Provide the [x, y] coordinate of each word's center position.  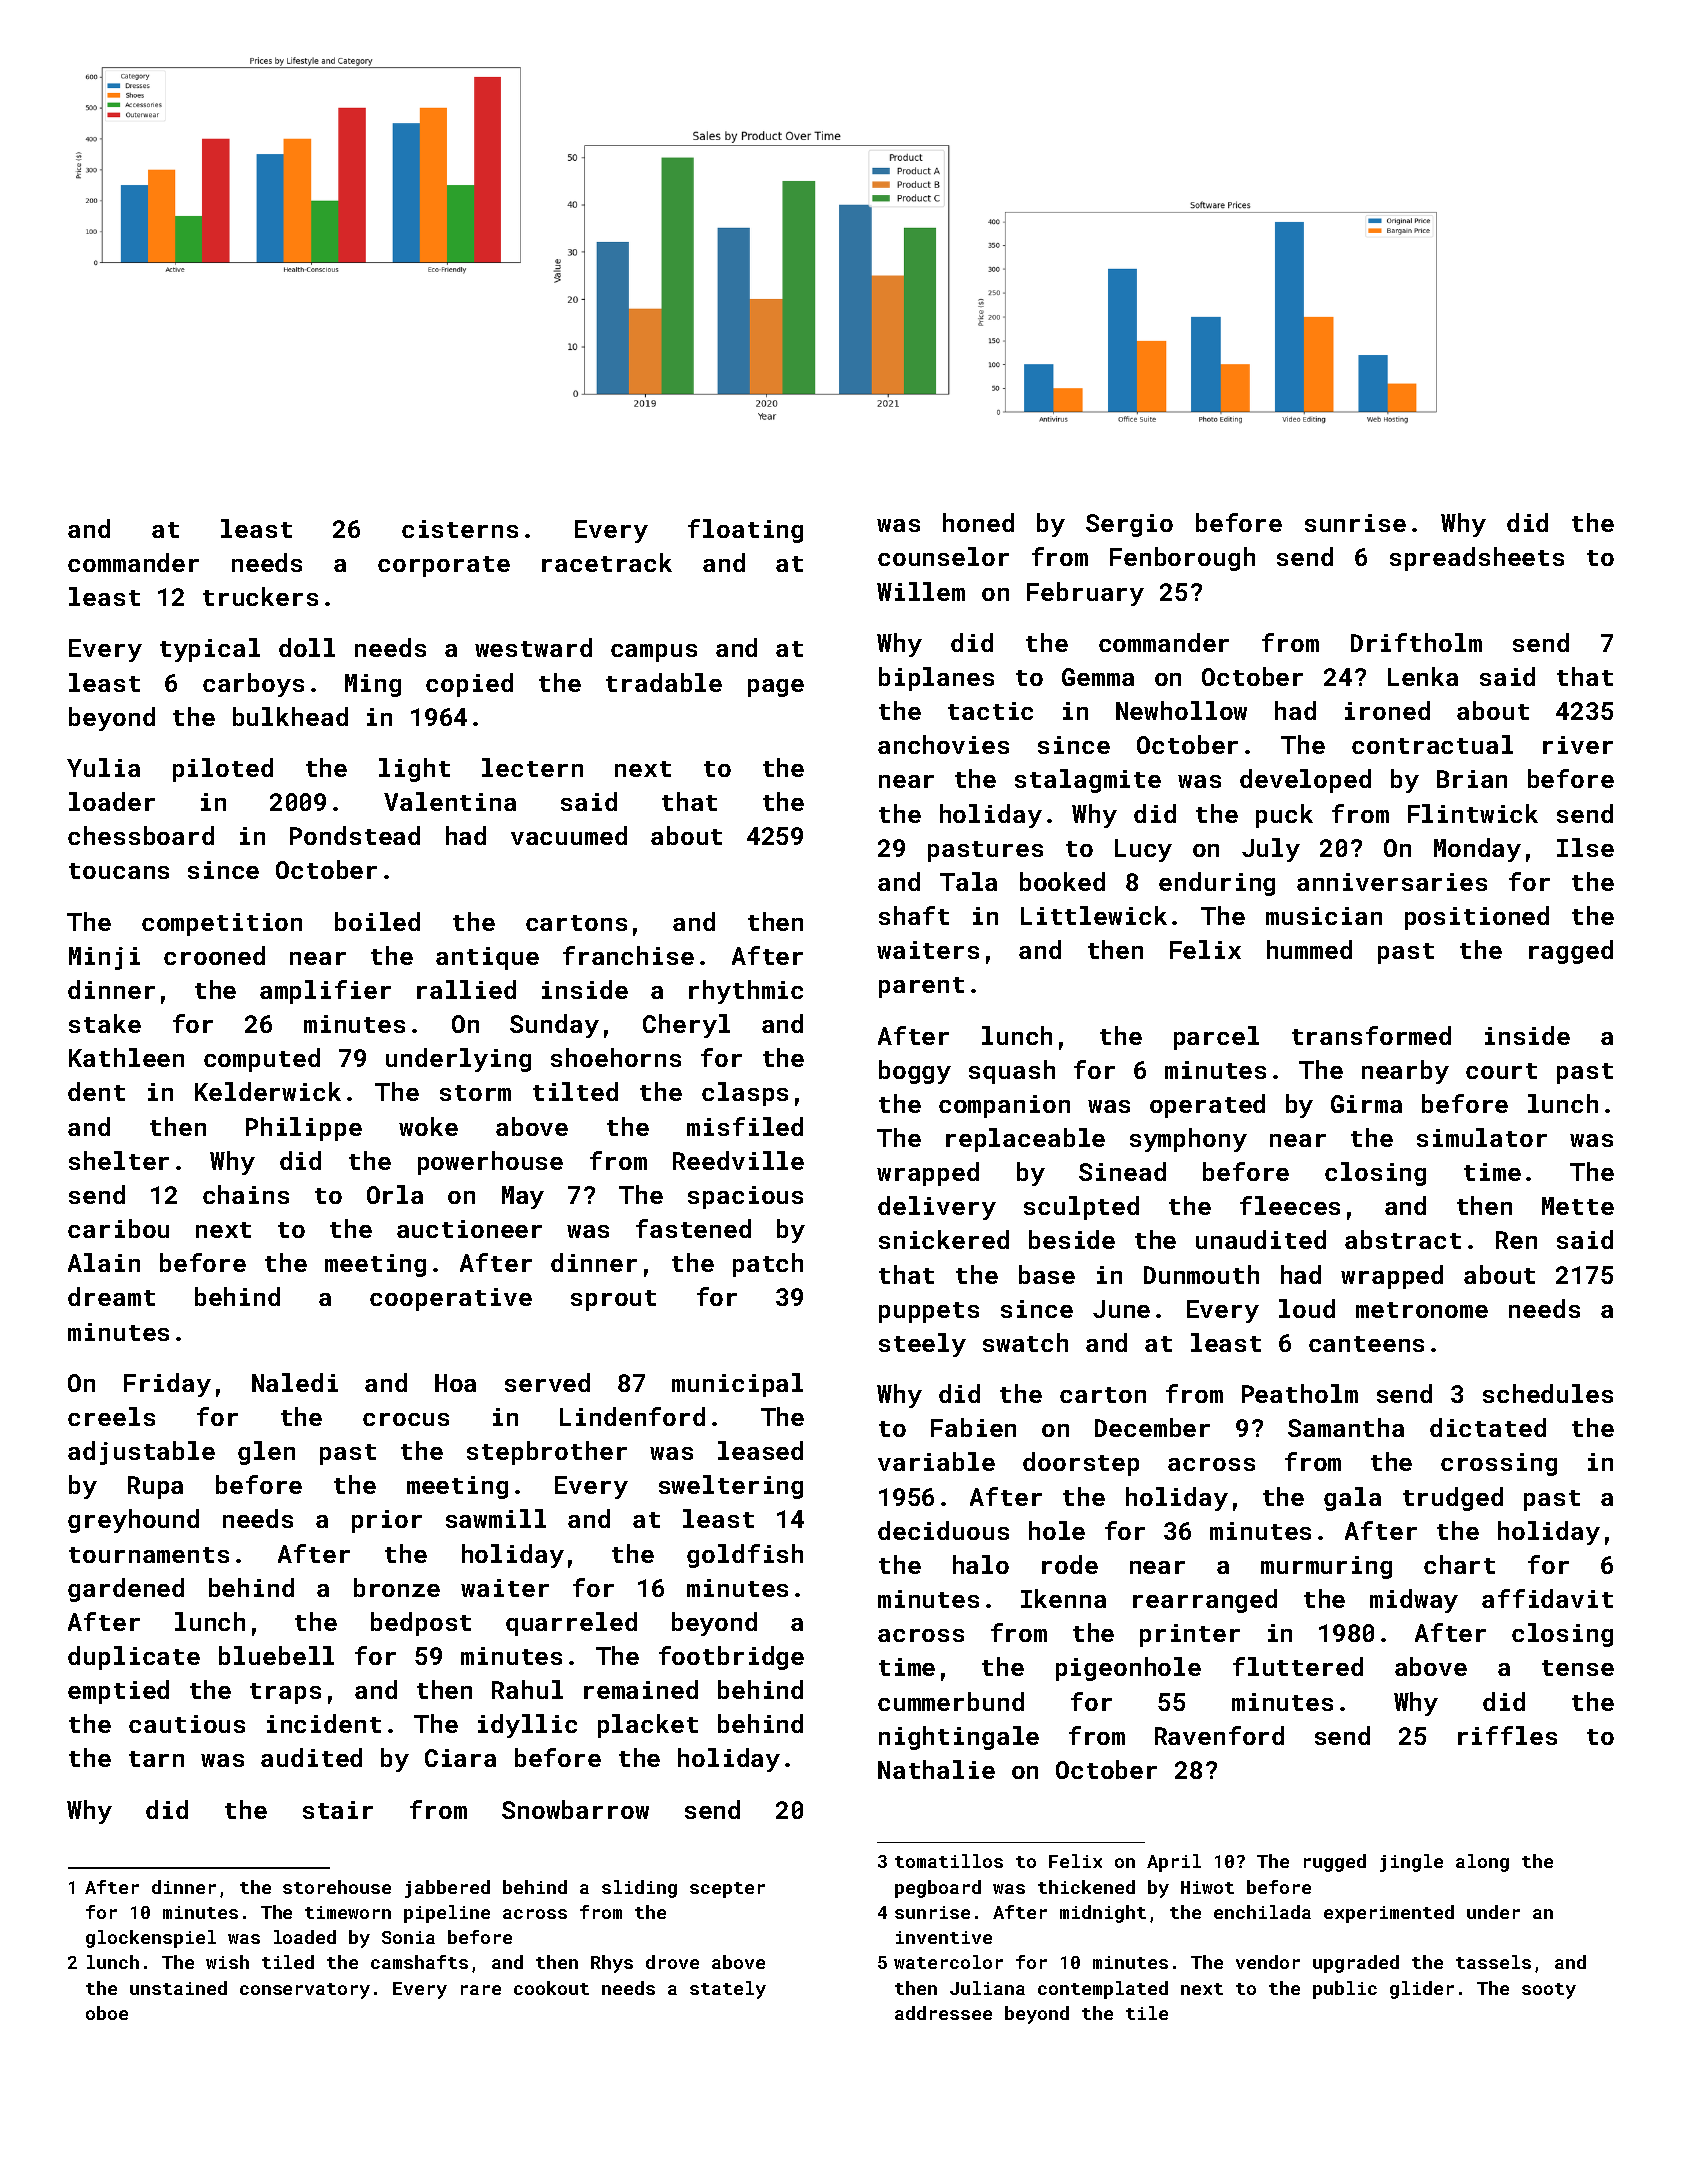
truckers [260, 596]
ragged [1571, 952]
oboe [107, 2013]
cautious [187, 1724]
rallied [466, 989]
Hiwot [1207, 1887]
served [547, 1382]
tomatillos [949, 1861]
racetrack [607, 562]
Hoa [455, 1383]
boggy [915, 1072]
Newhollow [1181, 710]
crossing [1499, 1464]
